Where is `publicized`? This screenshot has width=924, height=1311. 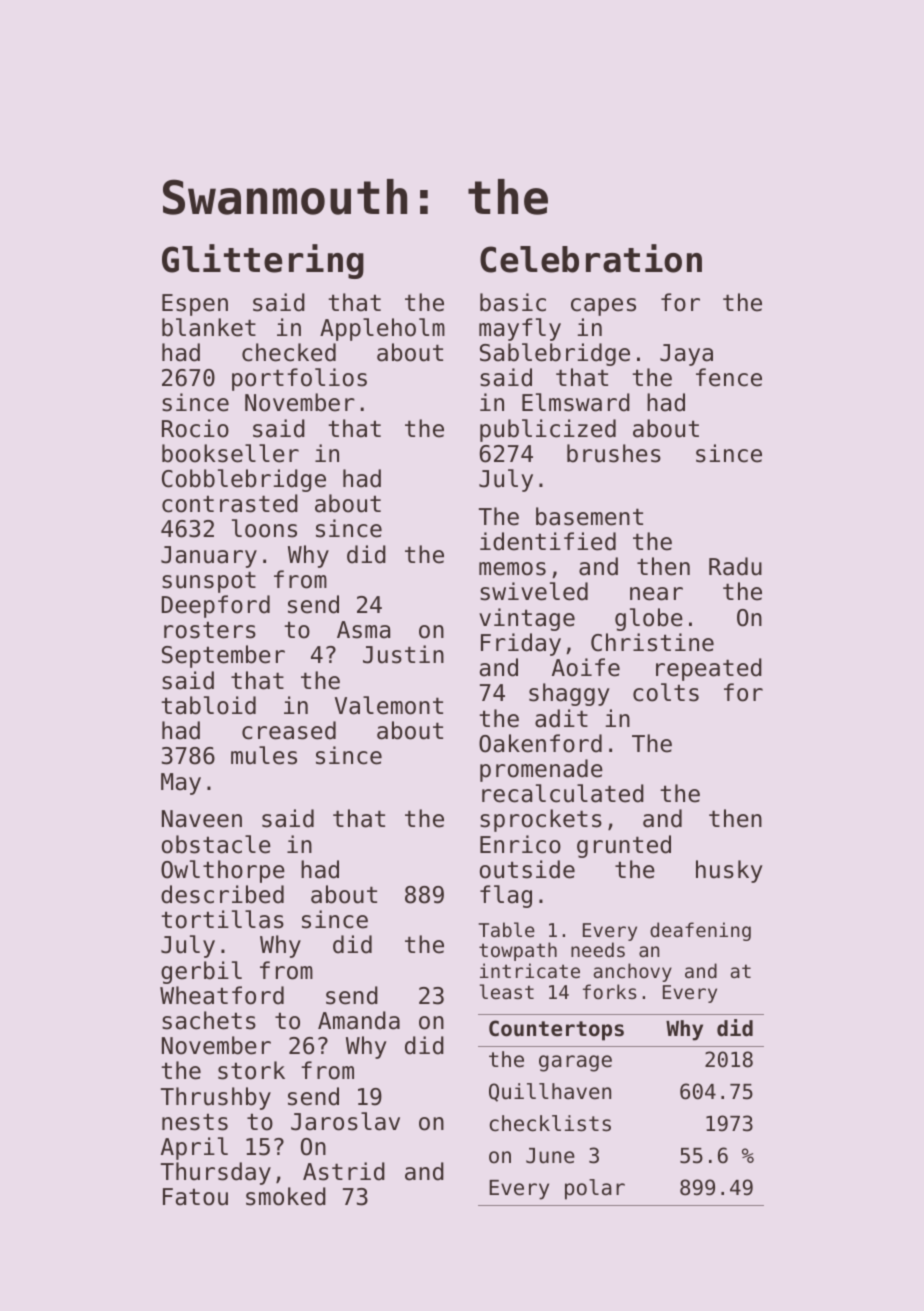
publicized is located at coordinates (548, 430).
